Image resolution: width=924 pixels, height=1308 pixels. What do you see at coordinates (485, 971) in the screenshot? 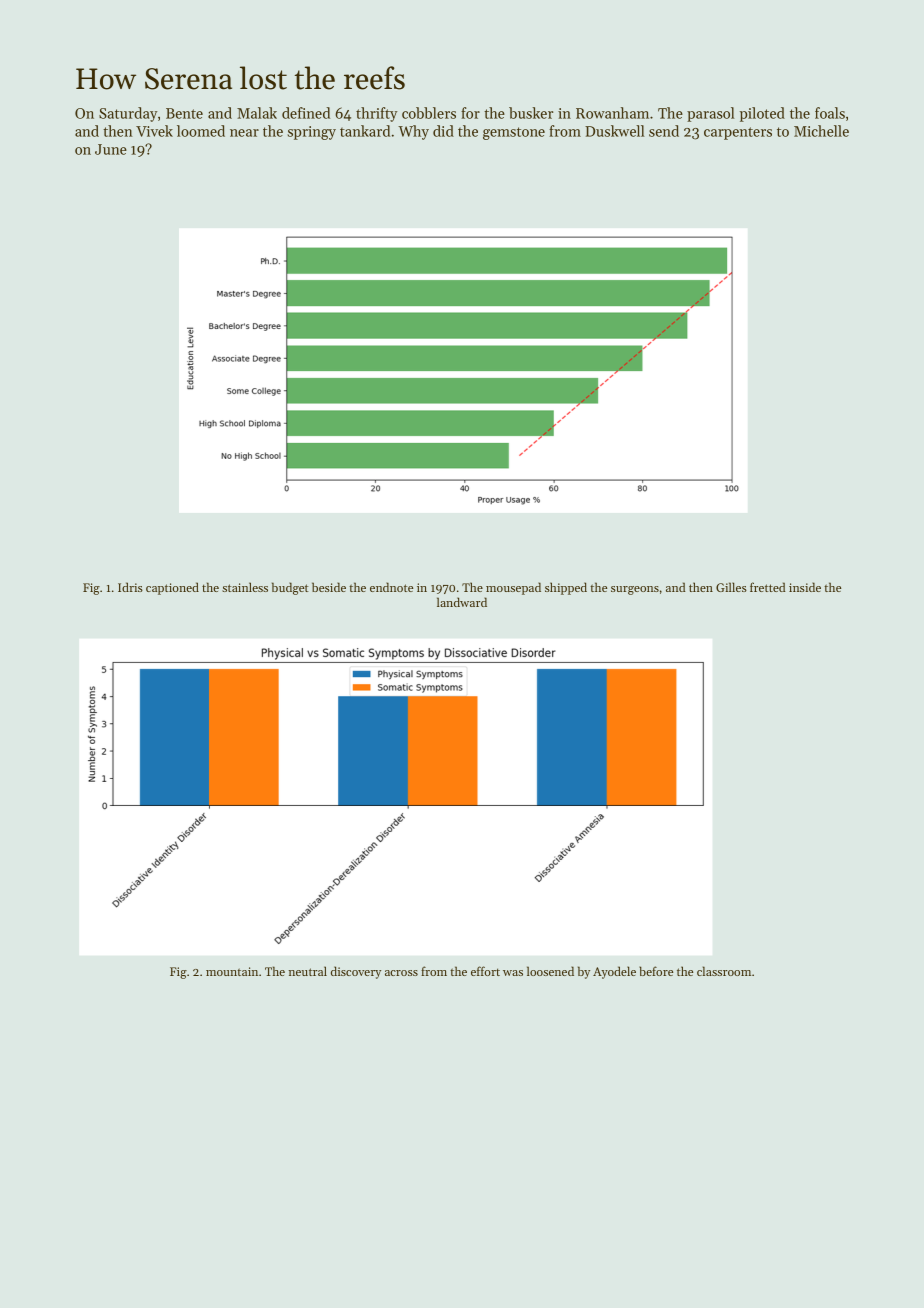
I see `effort` at bounding box center [485, 971].
